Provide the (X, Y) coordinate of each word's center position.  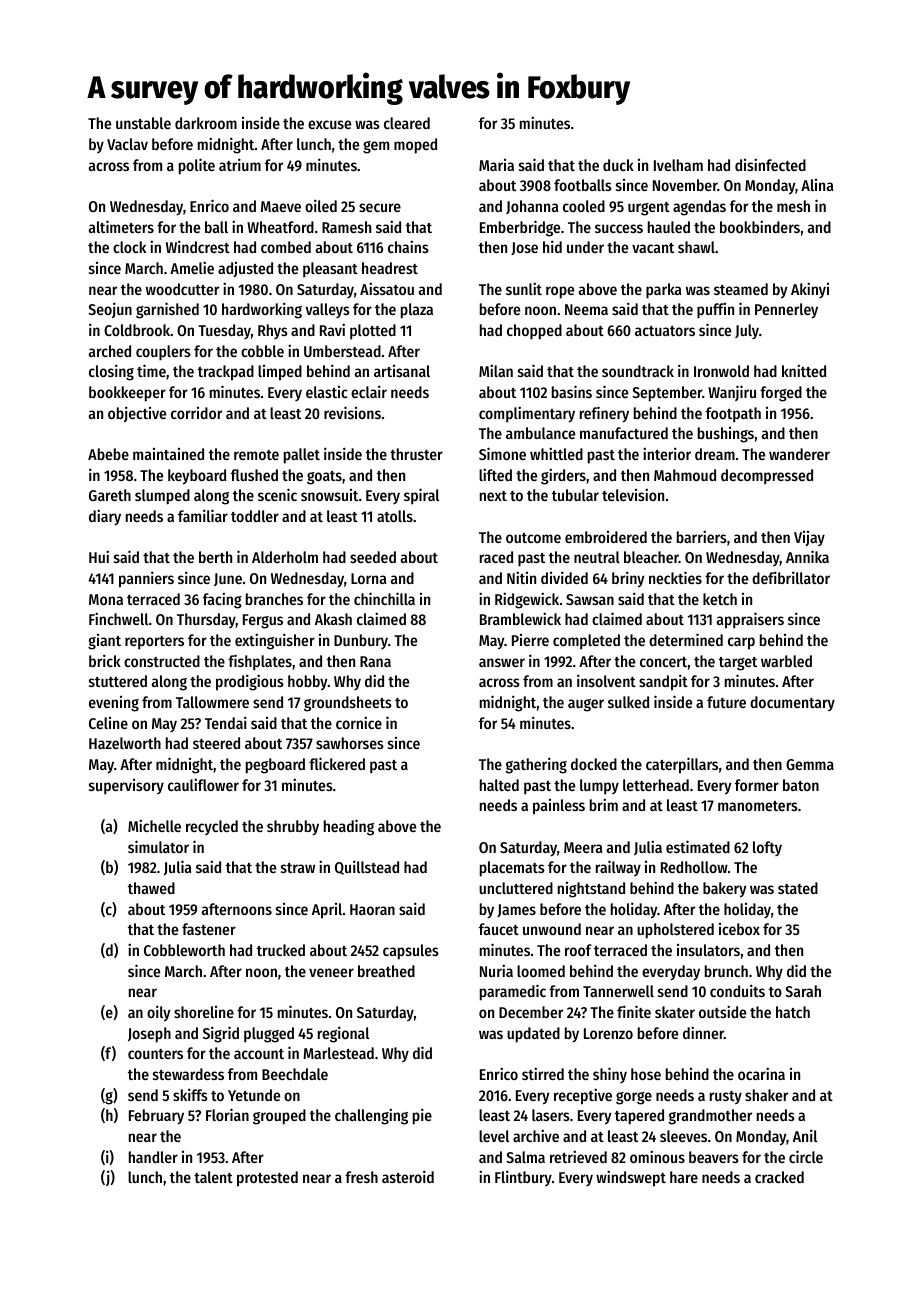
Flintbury (523, 1178)
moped (415, 146)
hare (684, 1177)
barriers (702, 536)
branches (274, 599)
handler (153, 1157)
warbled (786, 661)
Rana (375, 661)
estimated (698, 846)
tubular (575, 495)
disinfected (770, 164)
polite (197, 166)
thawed (151, 888)
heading (349, 827)
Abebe (108, 454)
